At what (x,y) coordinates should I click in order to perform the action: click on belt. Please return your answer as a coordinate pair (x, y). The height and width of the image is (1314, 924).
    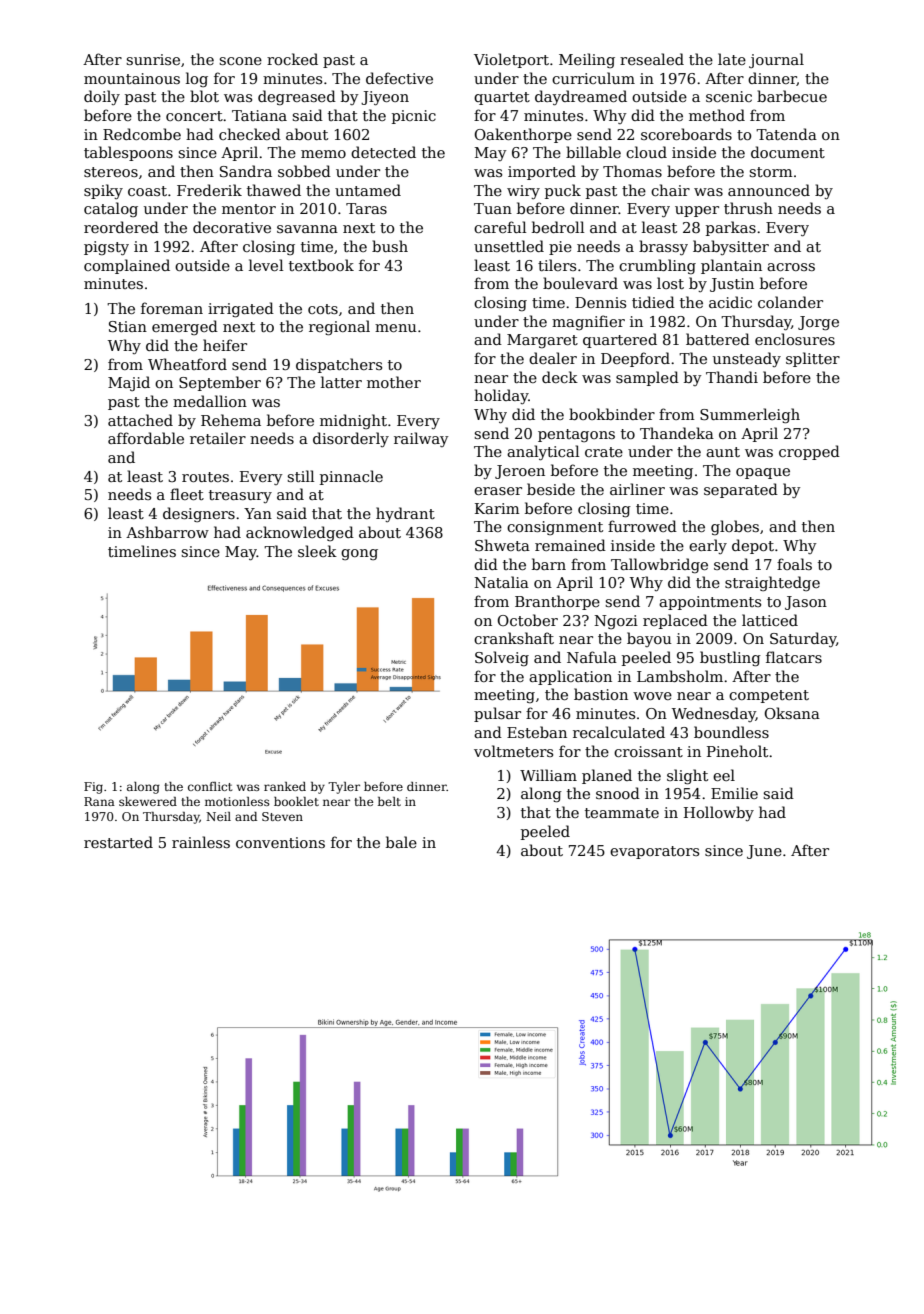
    Looking at the image, I should click on (389, 801).
